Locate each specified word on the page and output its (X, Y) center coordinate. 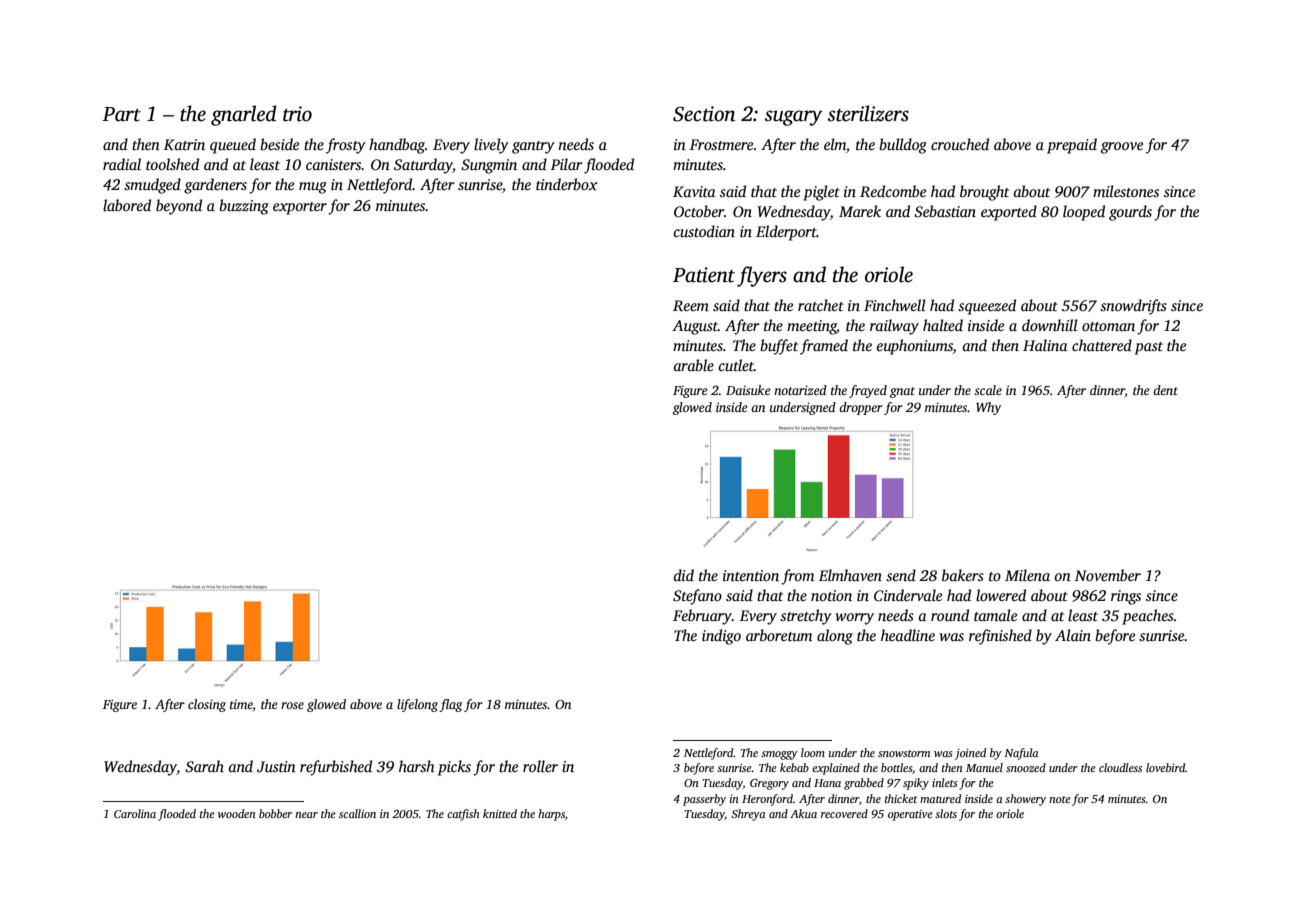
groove (1122, 148)
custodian (704, 231)
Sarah (204, 766)
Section (704, 114)
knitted (500, 813)
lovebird (1165, 767)
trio (297, 114)
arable (693, 365)
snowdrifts (1133, 307)
